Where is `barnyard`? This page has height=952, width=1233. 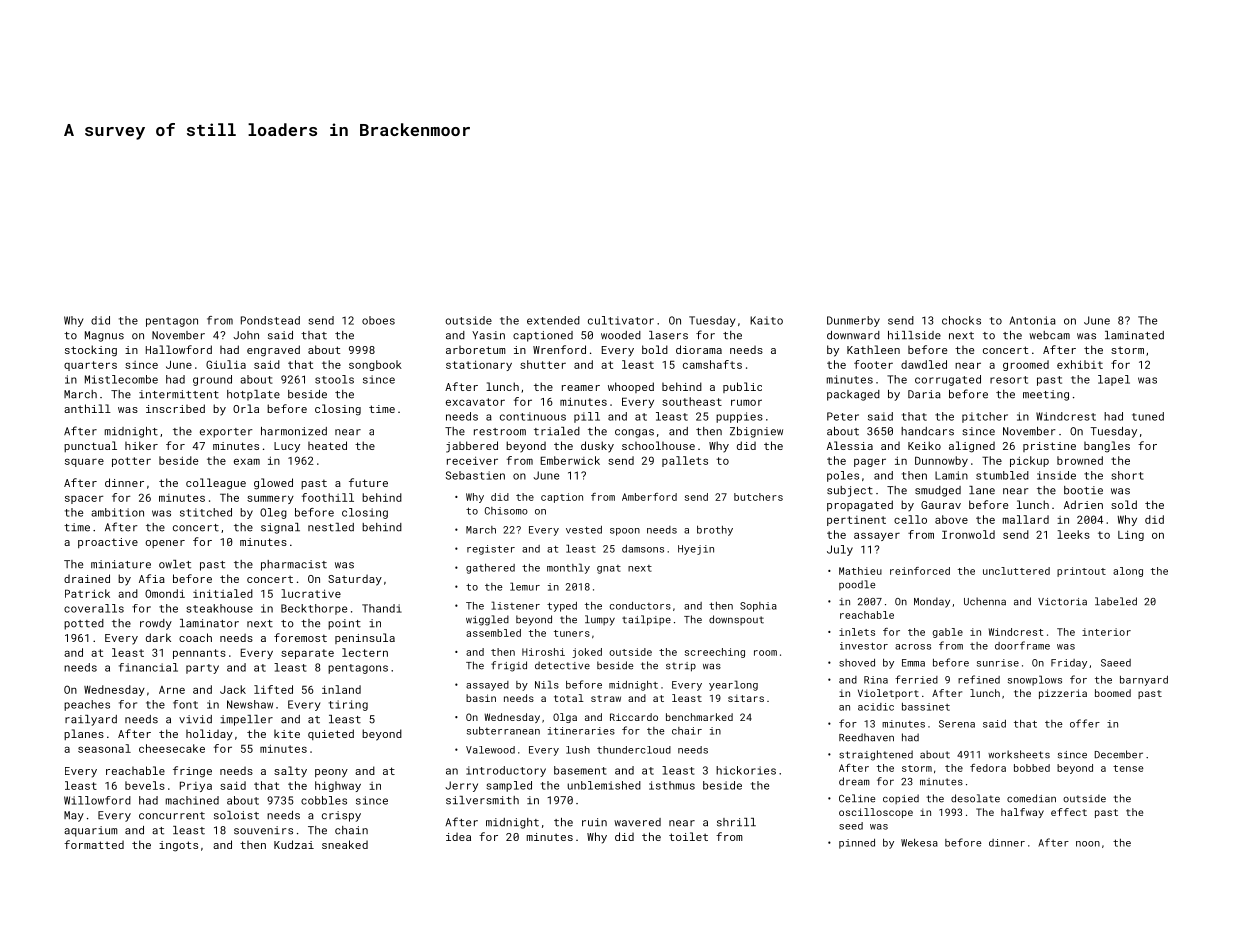 barnyard is located at coordinates (1144, 681).
